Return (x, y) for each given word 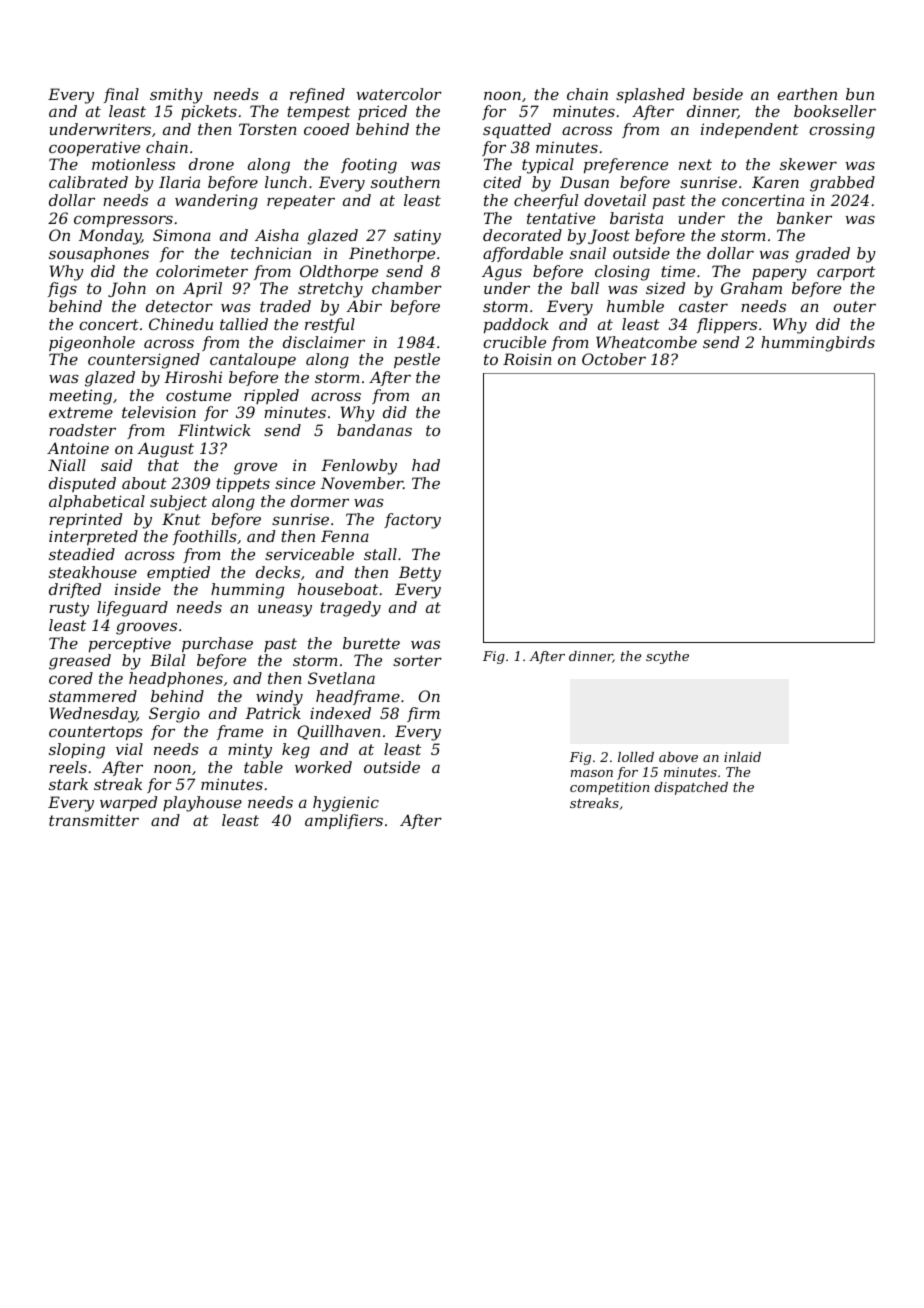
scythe (667, 657)
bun (860, 94)
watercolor (399, 94)
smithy (176, 96)
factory (412, 521)
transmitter (94, 820)
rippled (271, 396)
